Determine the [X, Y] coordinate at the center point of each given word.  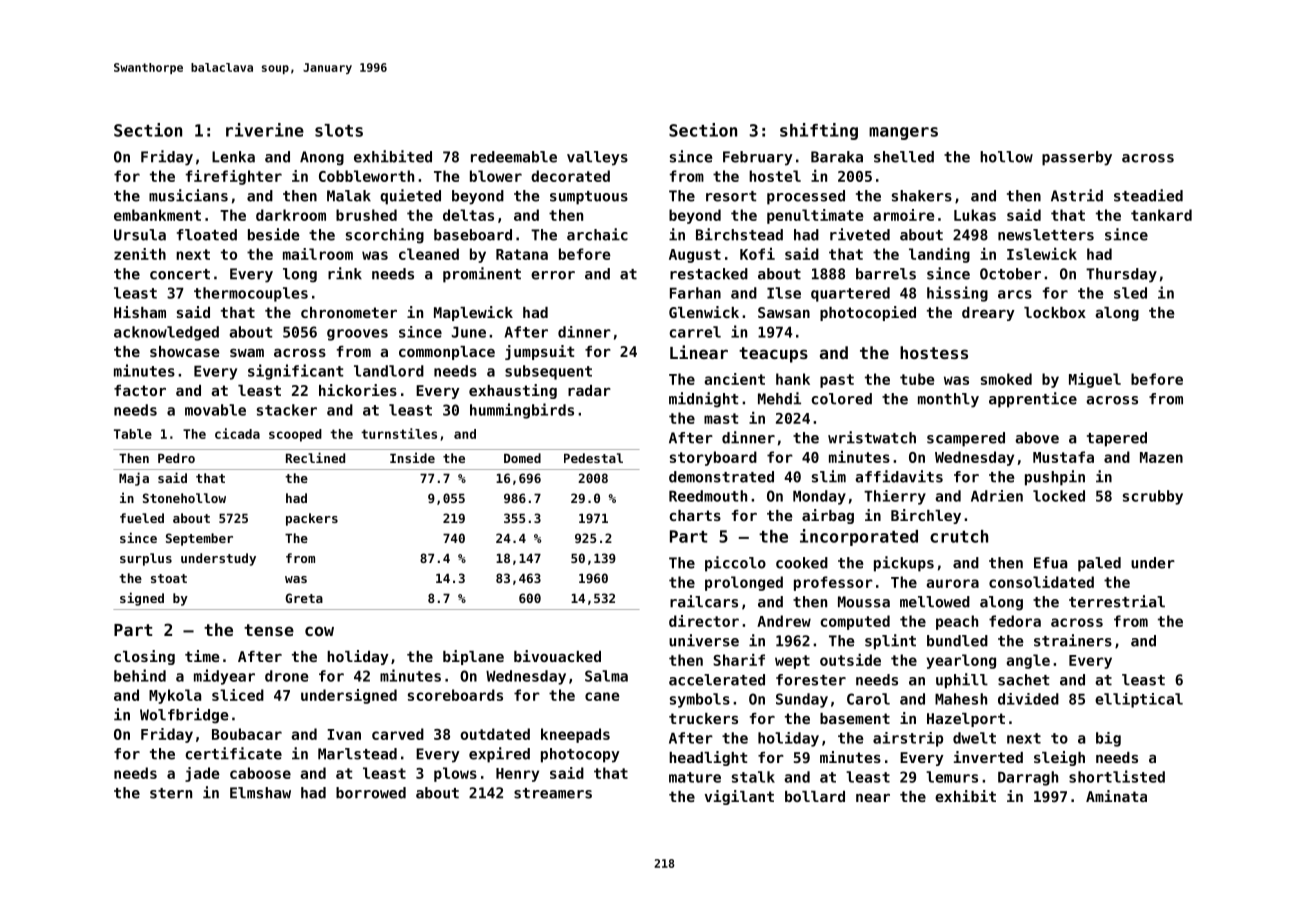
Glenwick [704, 312]
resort [731, 196]
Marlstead [357, 754]
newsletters [1046, 235]
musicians [188, 195]
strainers [1073, 640]
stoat [169, 578]
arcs [1015, 294]
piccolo [735, 564]
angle [1028, 661]
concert [180, 274]
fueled [142, 518]
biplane [473, 657]
